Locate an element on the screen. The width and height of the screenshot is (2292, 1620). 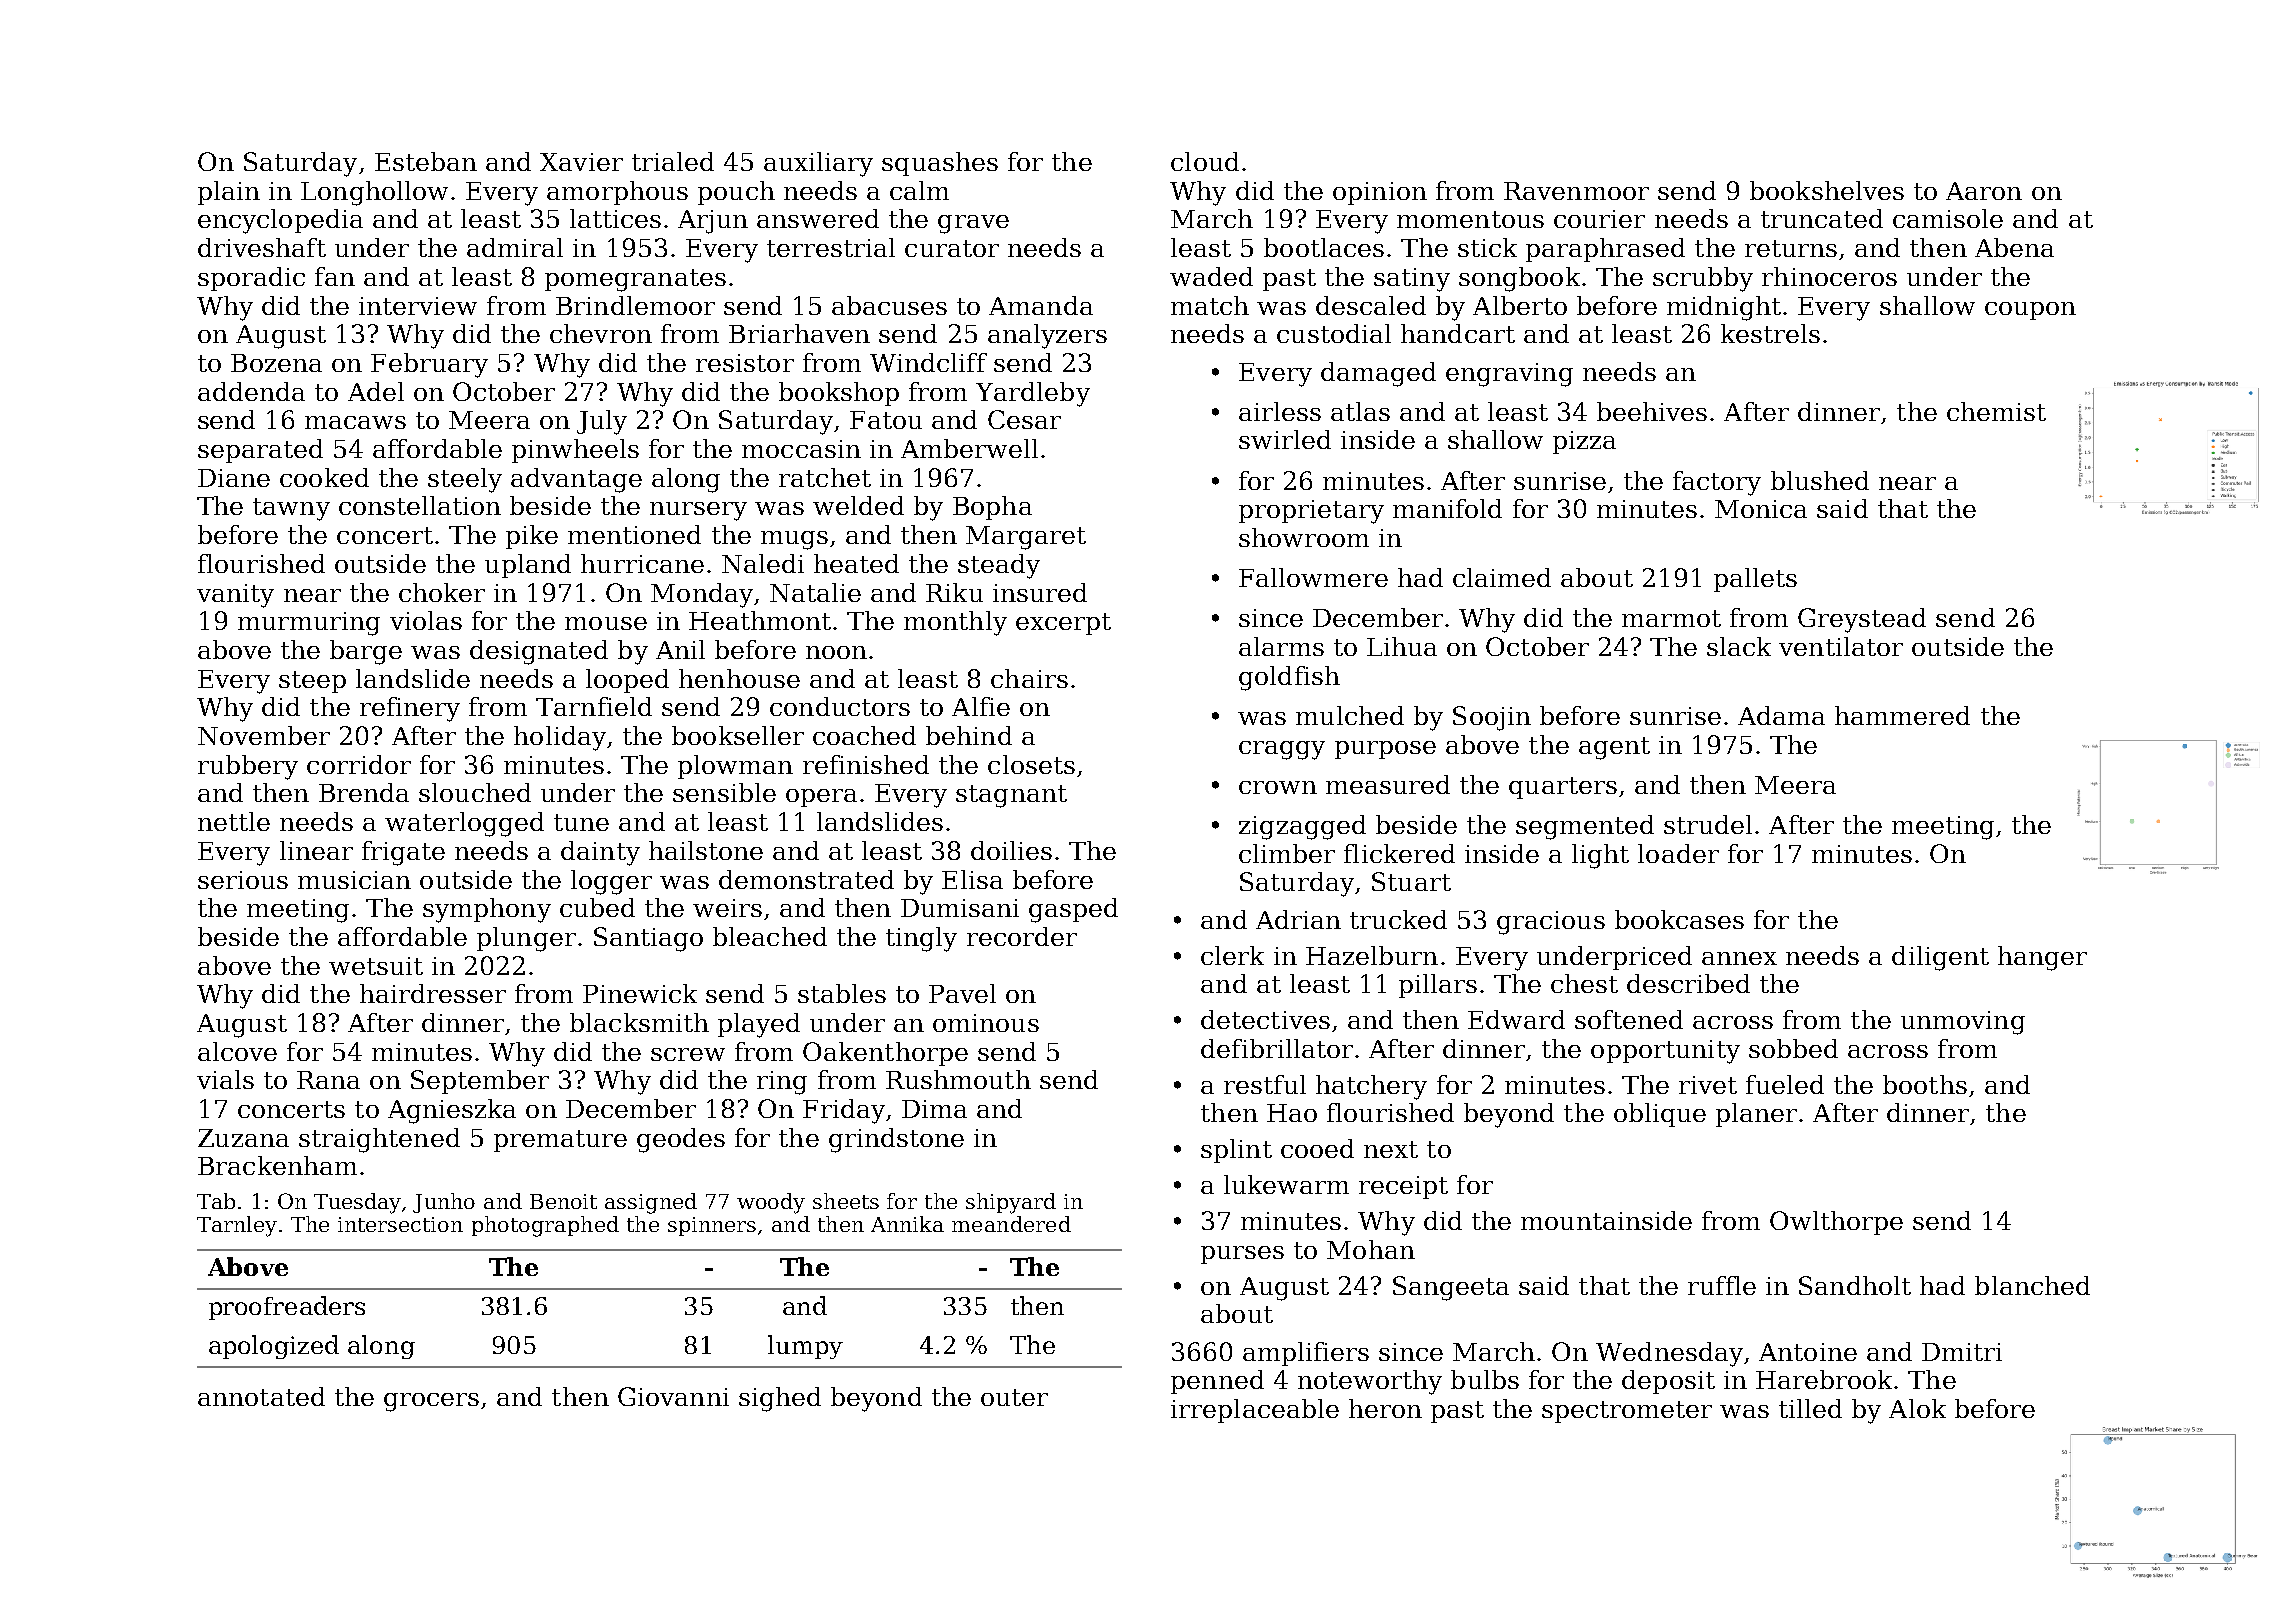
hatchery is located at coordinates (1371, 1087).
